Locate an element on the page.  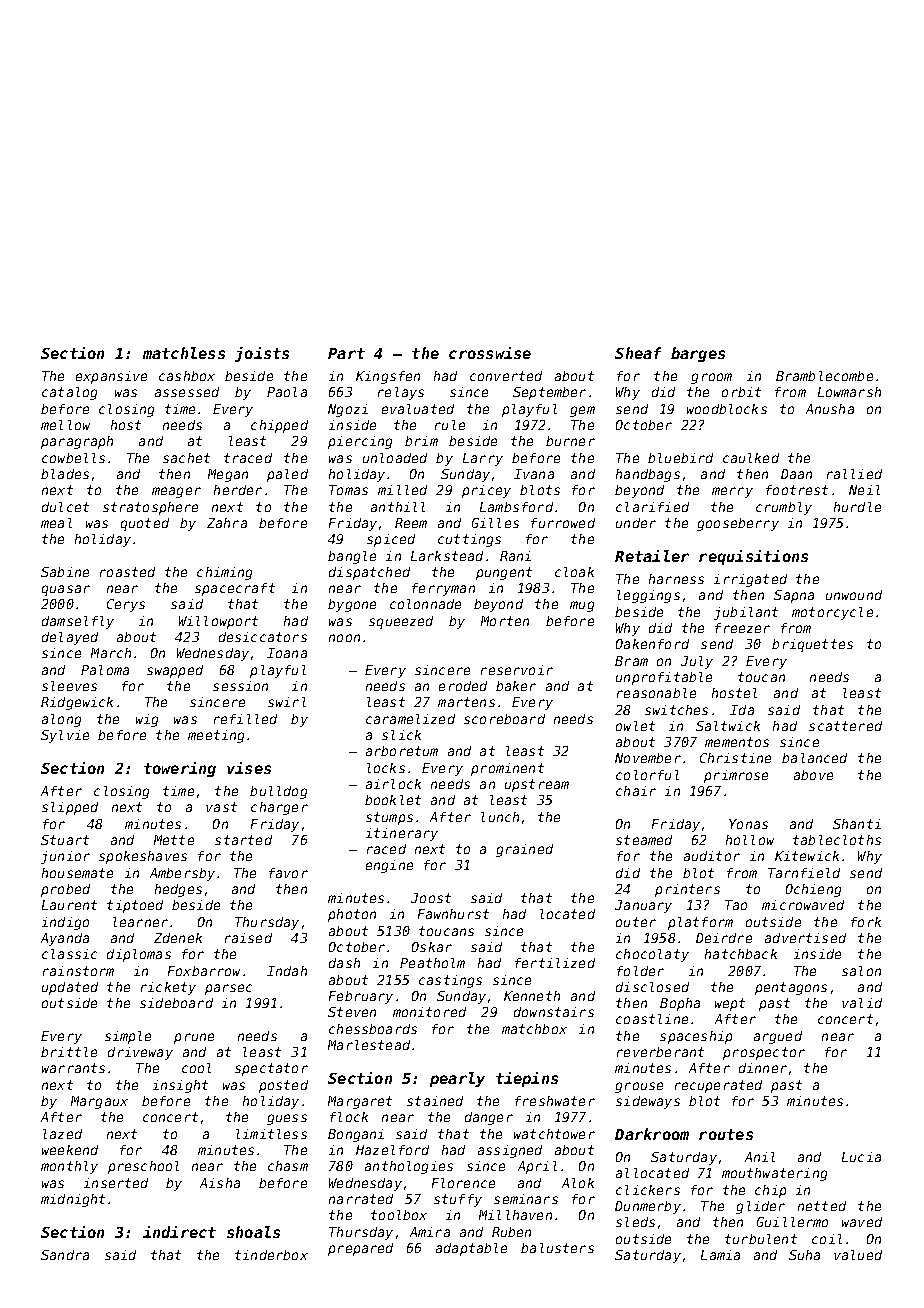
slipped is located at coordinates (70, 808).
